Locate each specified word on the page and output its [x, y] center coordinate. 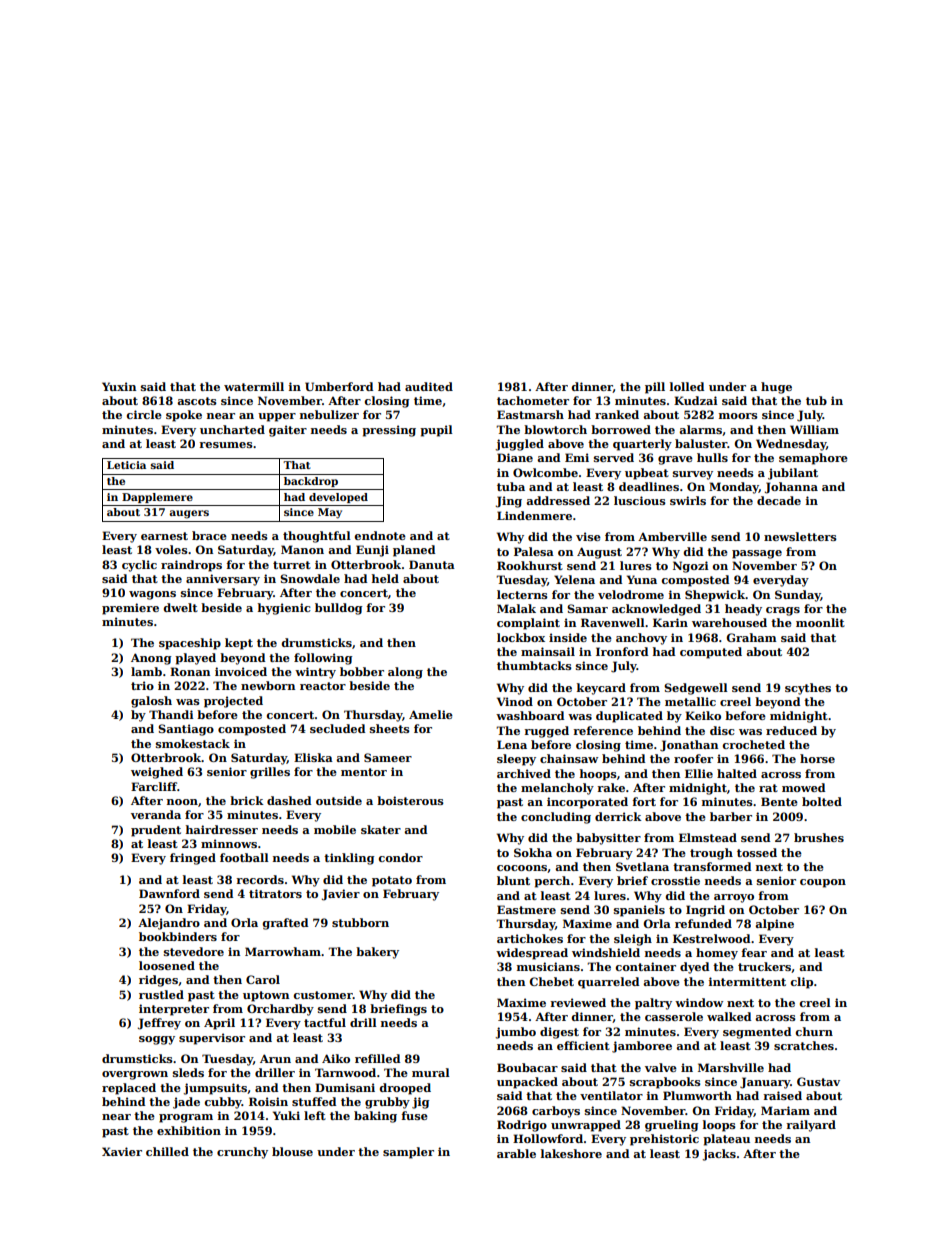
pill [655, 388]
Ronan [190, 671]
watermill [254, 386]
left [315, 1115]
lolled [687, 386]
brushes [819, 837]
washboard [530, 715]
